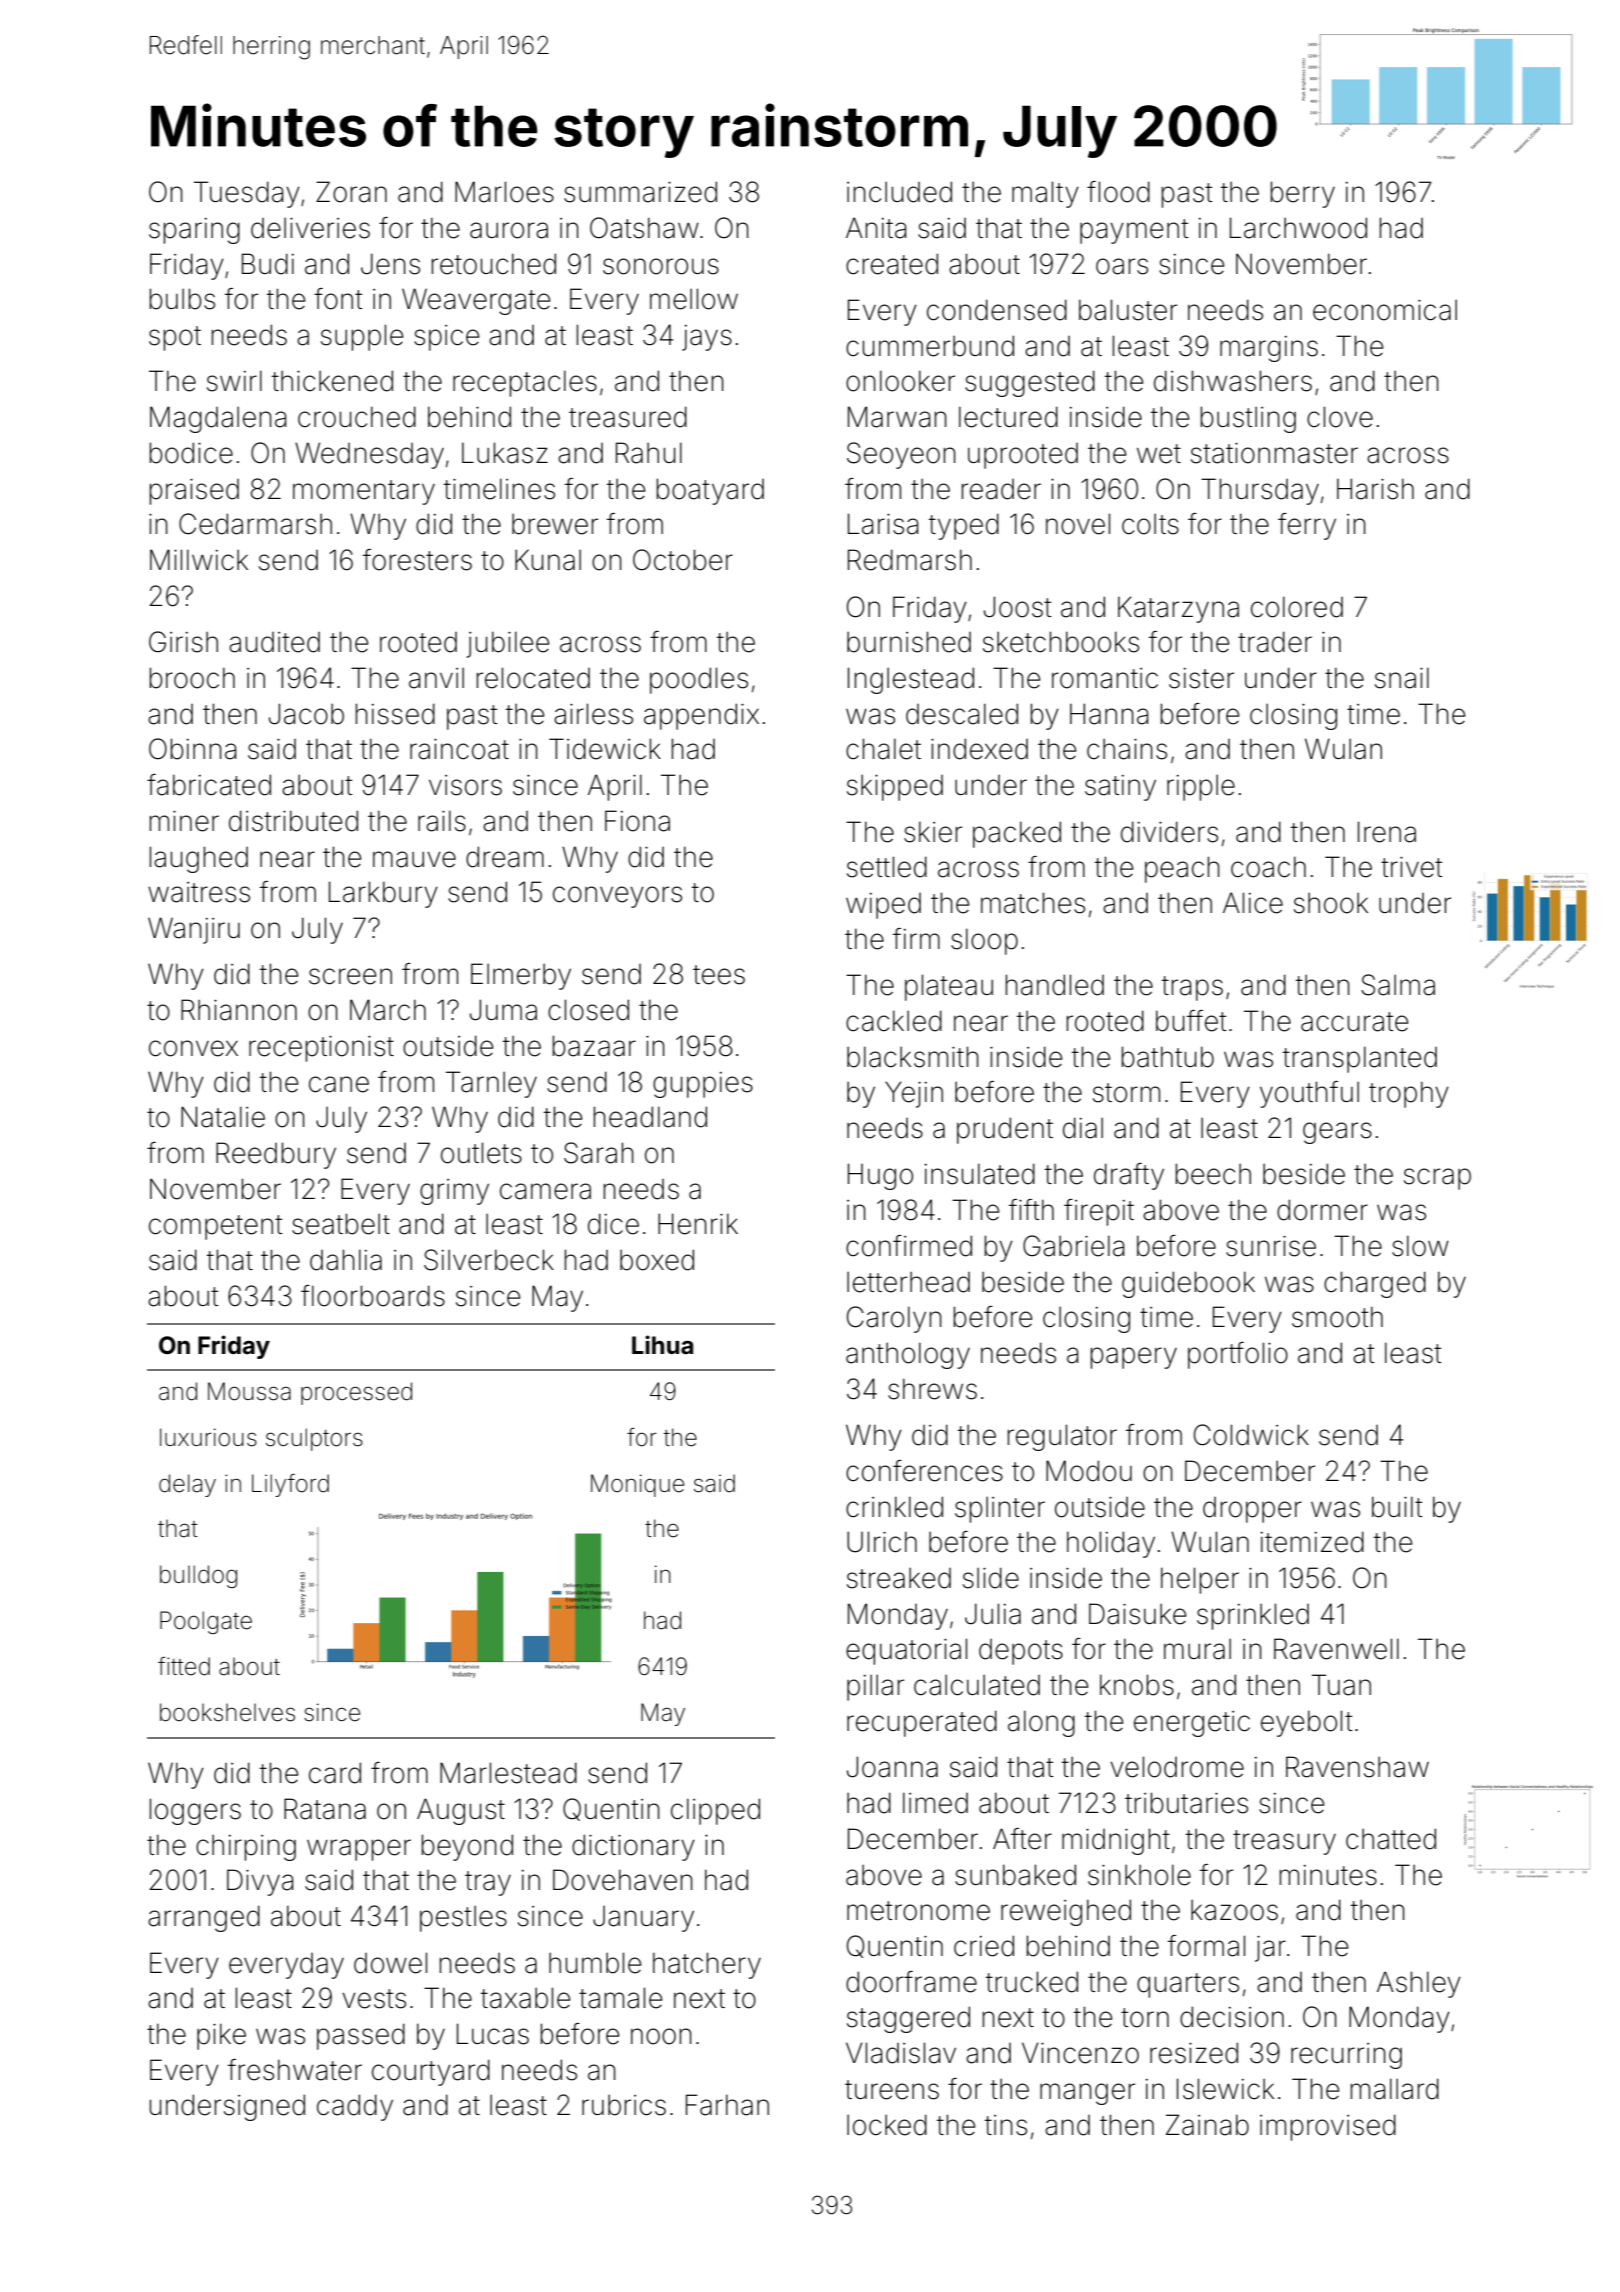  Describe the element at coordinates (218, 419) in the page. I see `Magdalena` at that location.
